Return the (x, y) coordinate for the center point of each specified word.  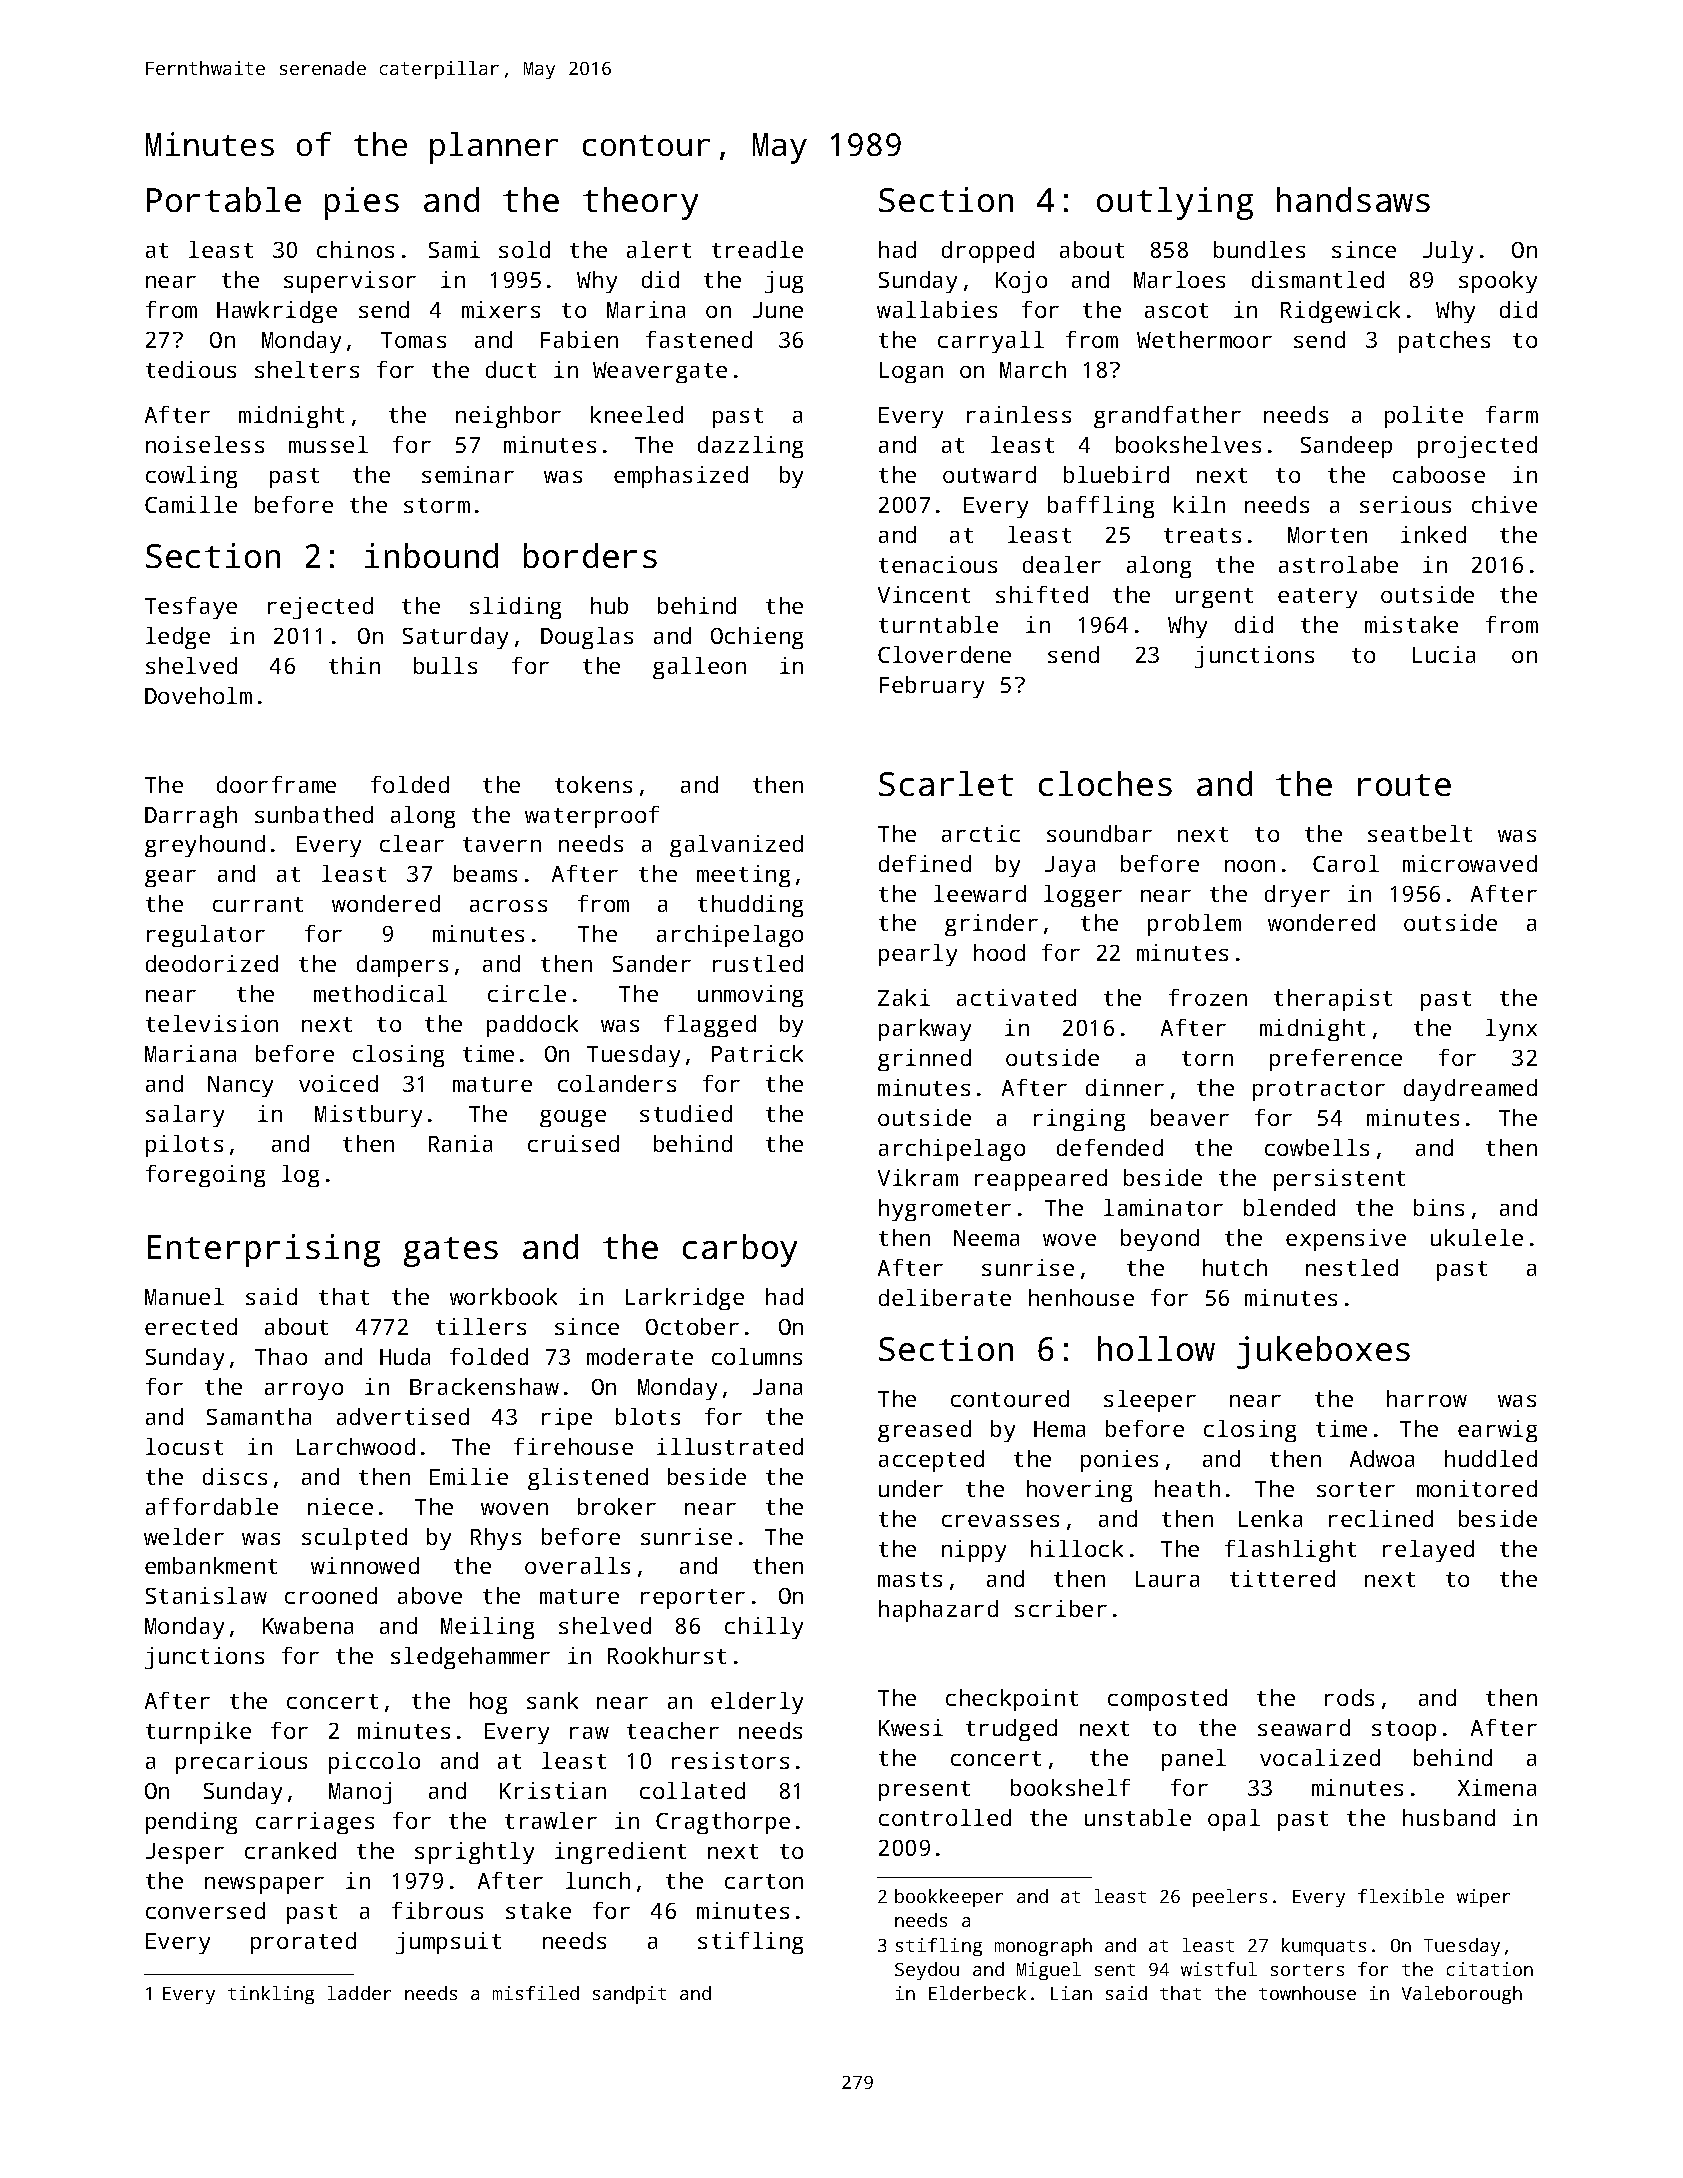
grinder (991, 925)
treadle (757, 249)
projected (1477, 447)
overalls (577, 1565)
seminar (468, 474)
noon (1250, 866)
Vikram (918, 1177)
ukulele (1477, 1237)
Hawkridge (277, 312)
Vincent (924, 594)
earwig (1497, 1431)
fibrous (437, 1910)
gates (451, 1252)
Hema (1059, 1429)
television (212, 1023)
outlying (1175, 203)
